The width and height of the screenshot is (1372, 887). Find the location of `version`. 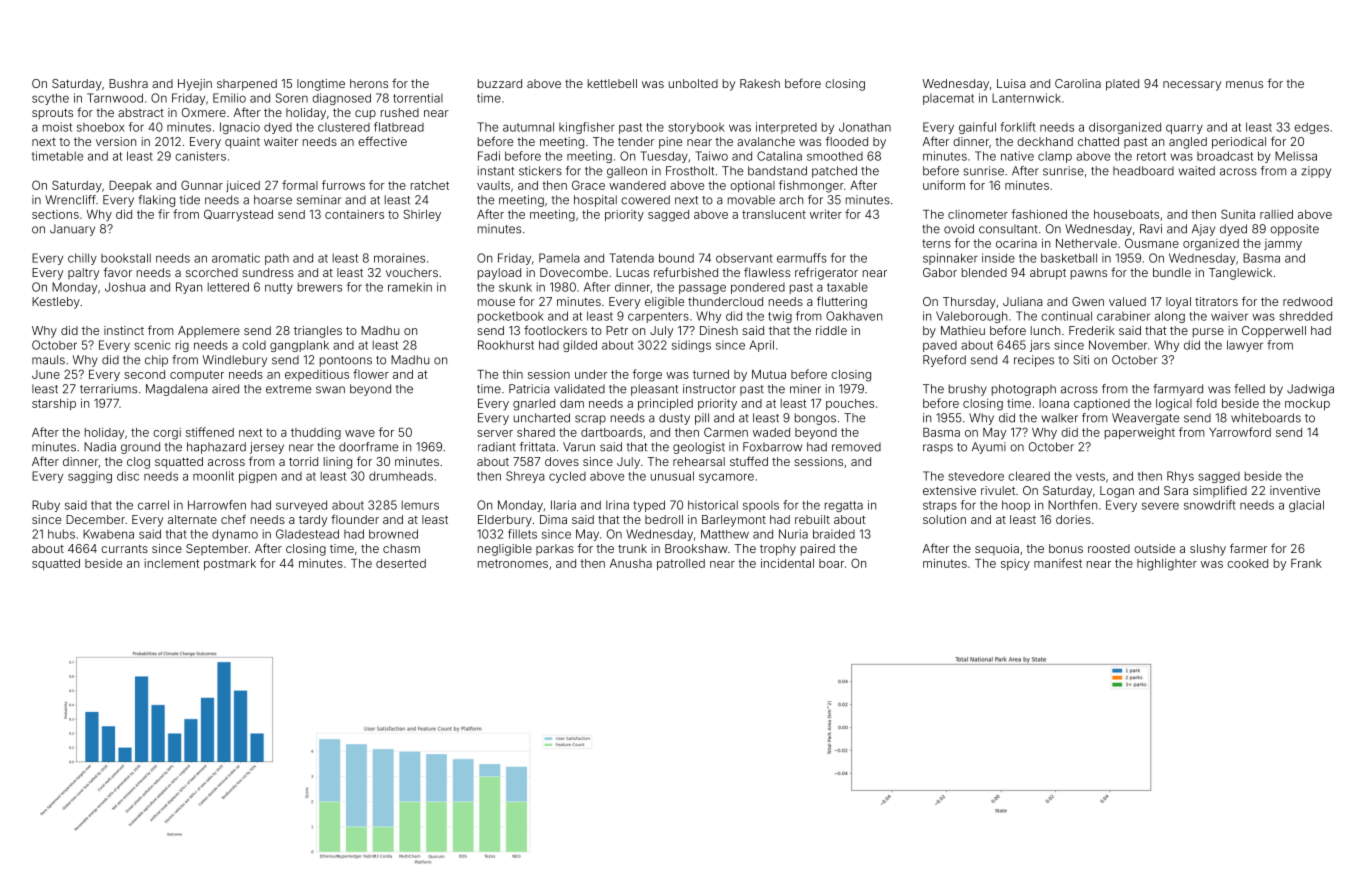

version is located at coordinates (116, 141).
